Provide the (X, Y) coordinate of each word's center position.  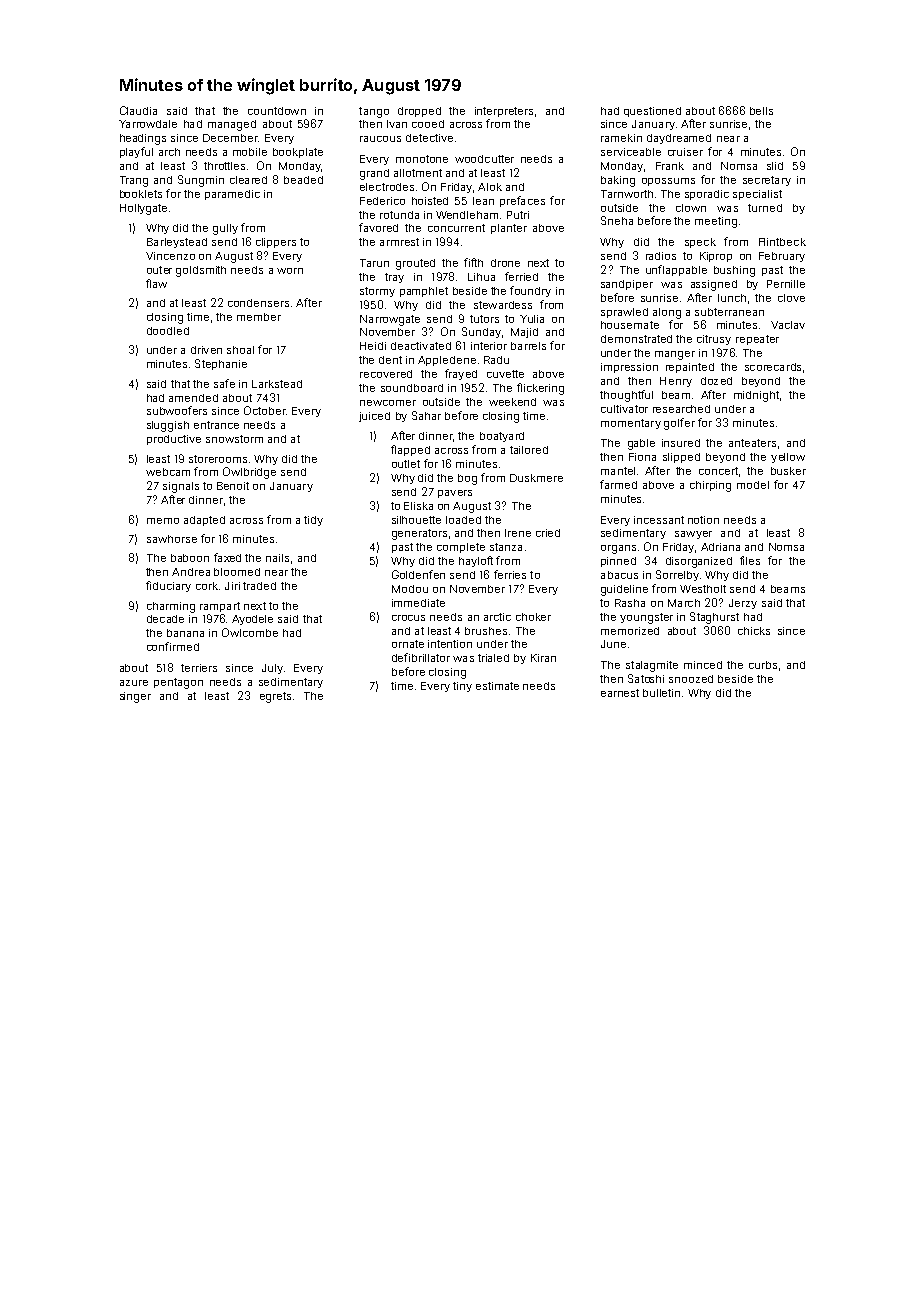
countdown (277, 111)
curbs (763, 665)
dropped (419, 112)
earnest (620, 693)
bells (761, 111)
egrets (275, 697)
